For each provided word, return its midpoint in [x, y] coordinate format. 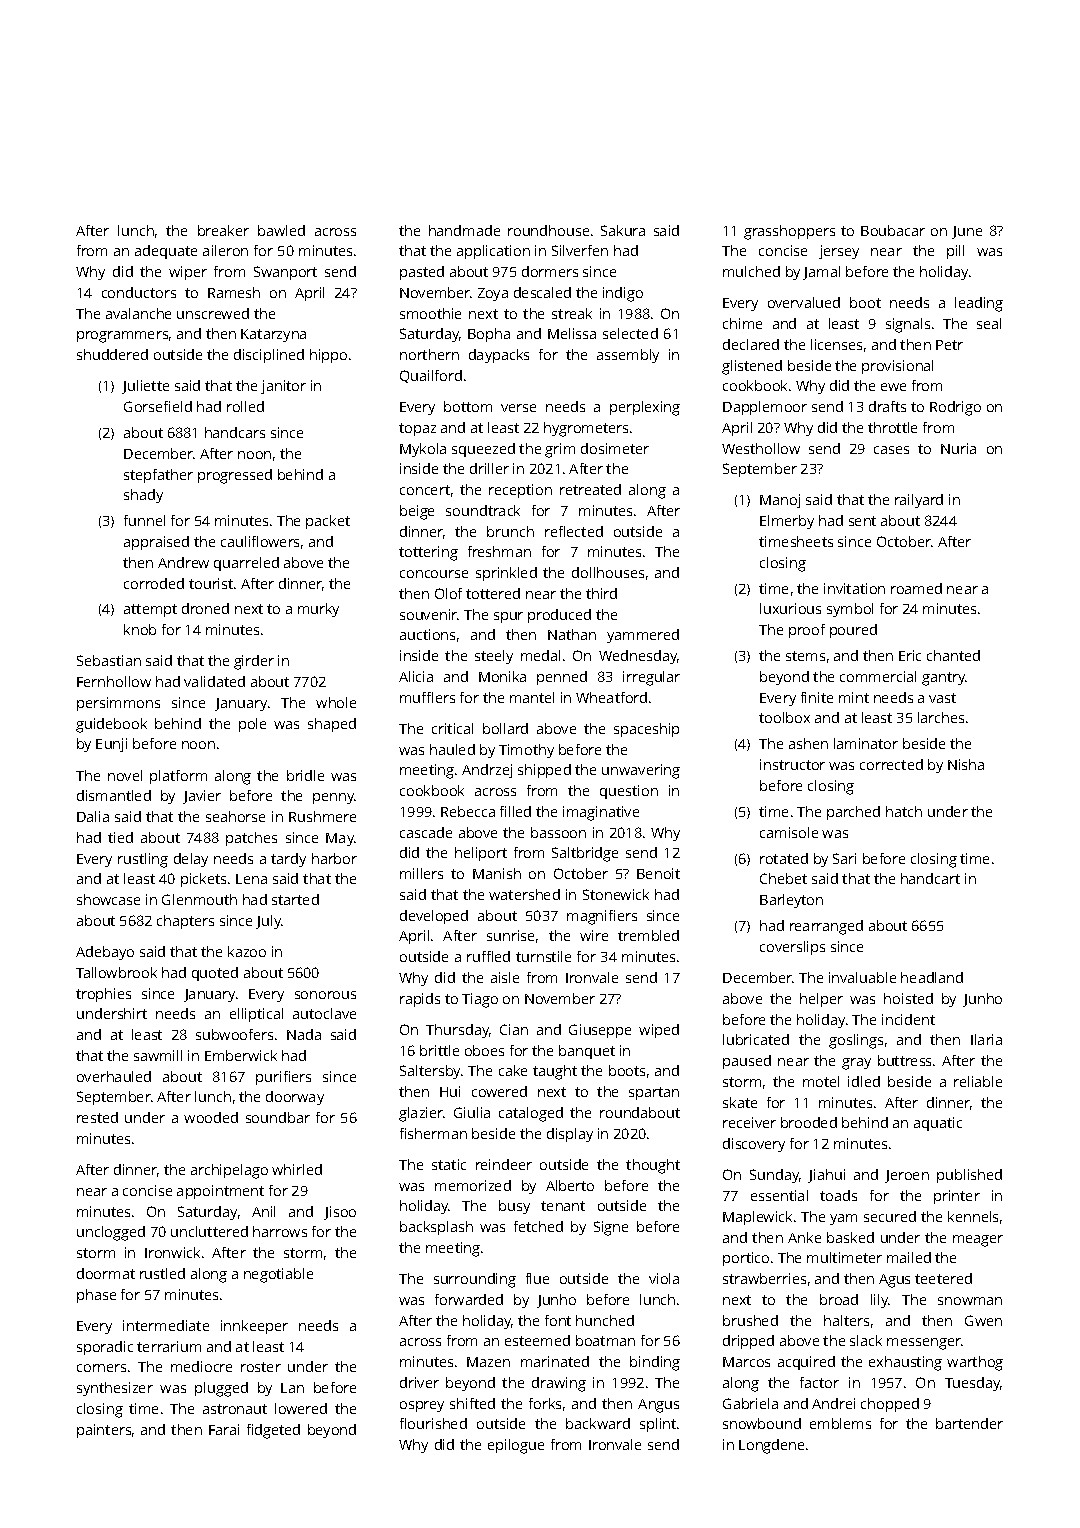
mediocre [201, 1366]
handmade [464, 230]
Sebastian [109, 660]
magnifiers [602, 917]
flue [537, 1278]
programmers [122, 337]
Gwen [983, 1320]
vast [942, 698]
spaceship [646, 730]
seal [989, 323]
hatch [904, 811]
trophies [103, 995]
